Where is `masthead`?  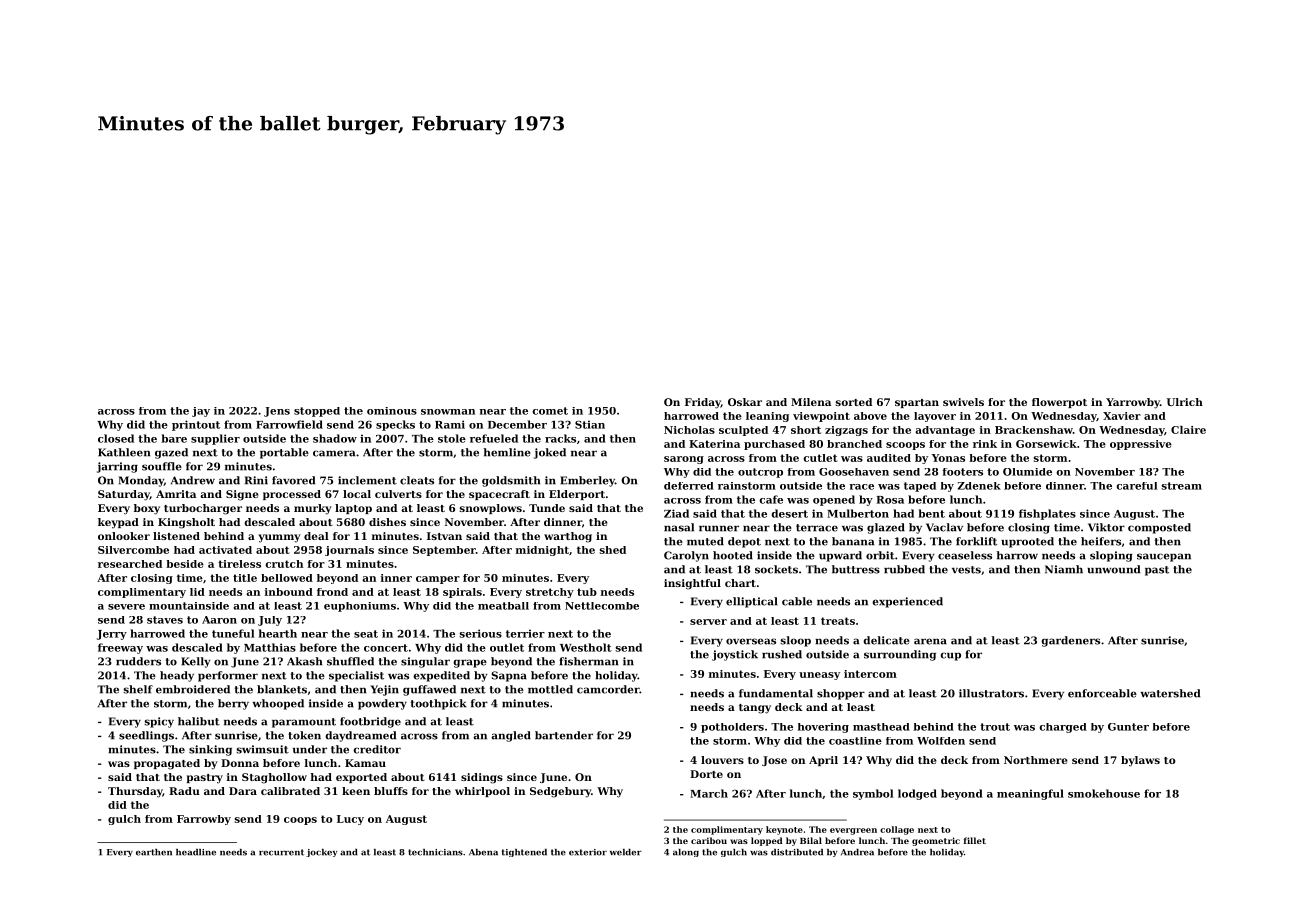 masthead is located at coordinates (881, 727).
